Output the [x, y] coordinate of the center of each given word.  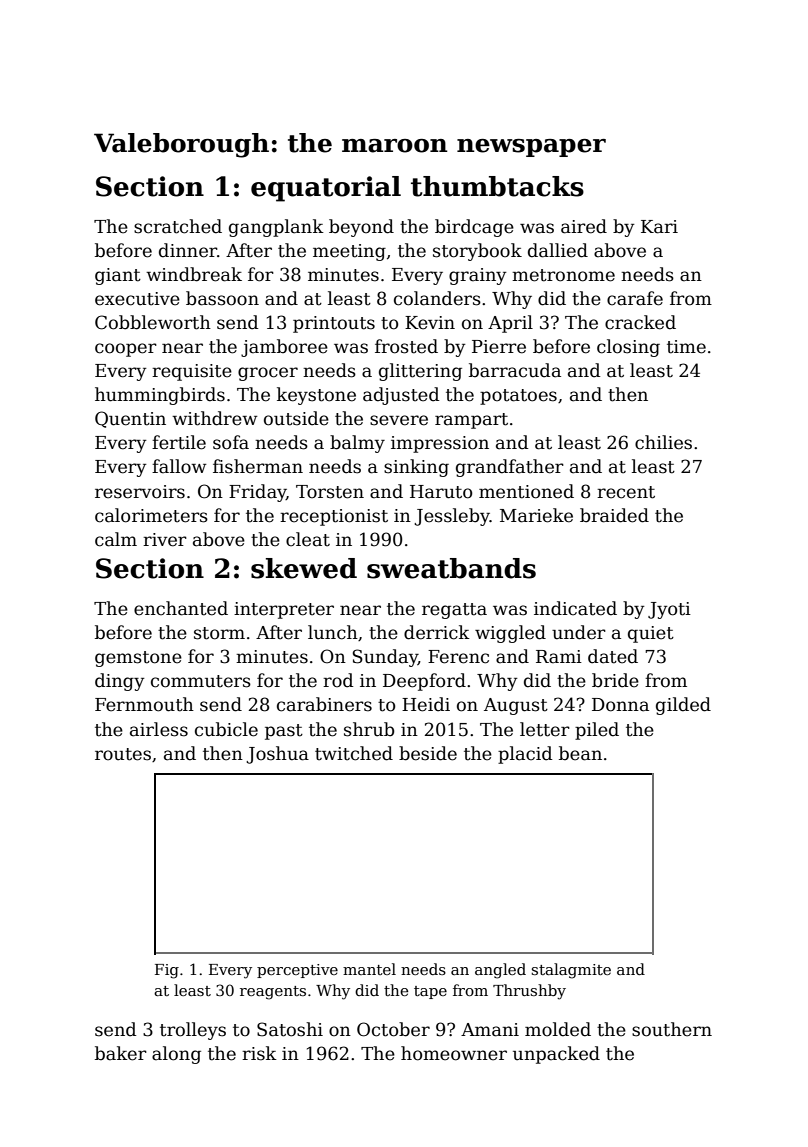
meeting [349, 252]
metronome [563, 275]
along [176, 1055]
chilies [663, 442]
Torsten [330, 492]
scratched [178, 226]
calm [116, 539]
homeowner [454, 1053]
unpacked [556, 1055]
